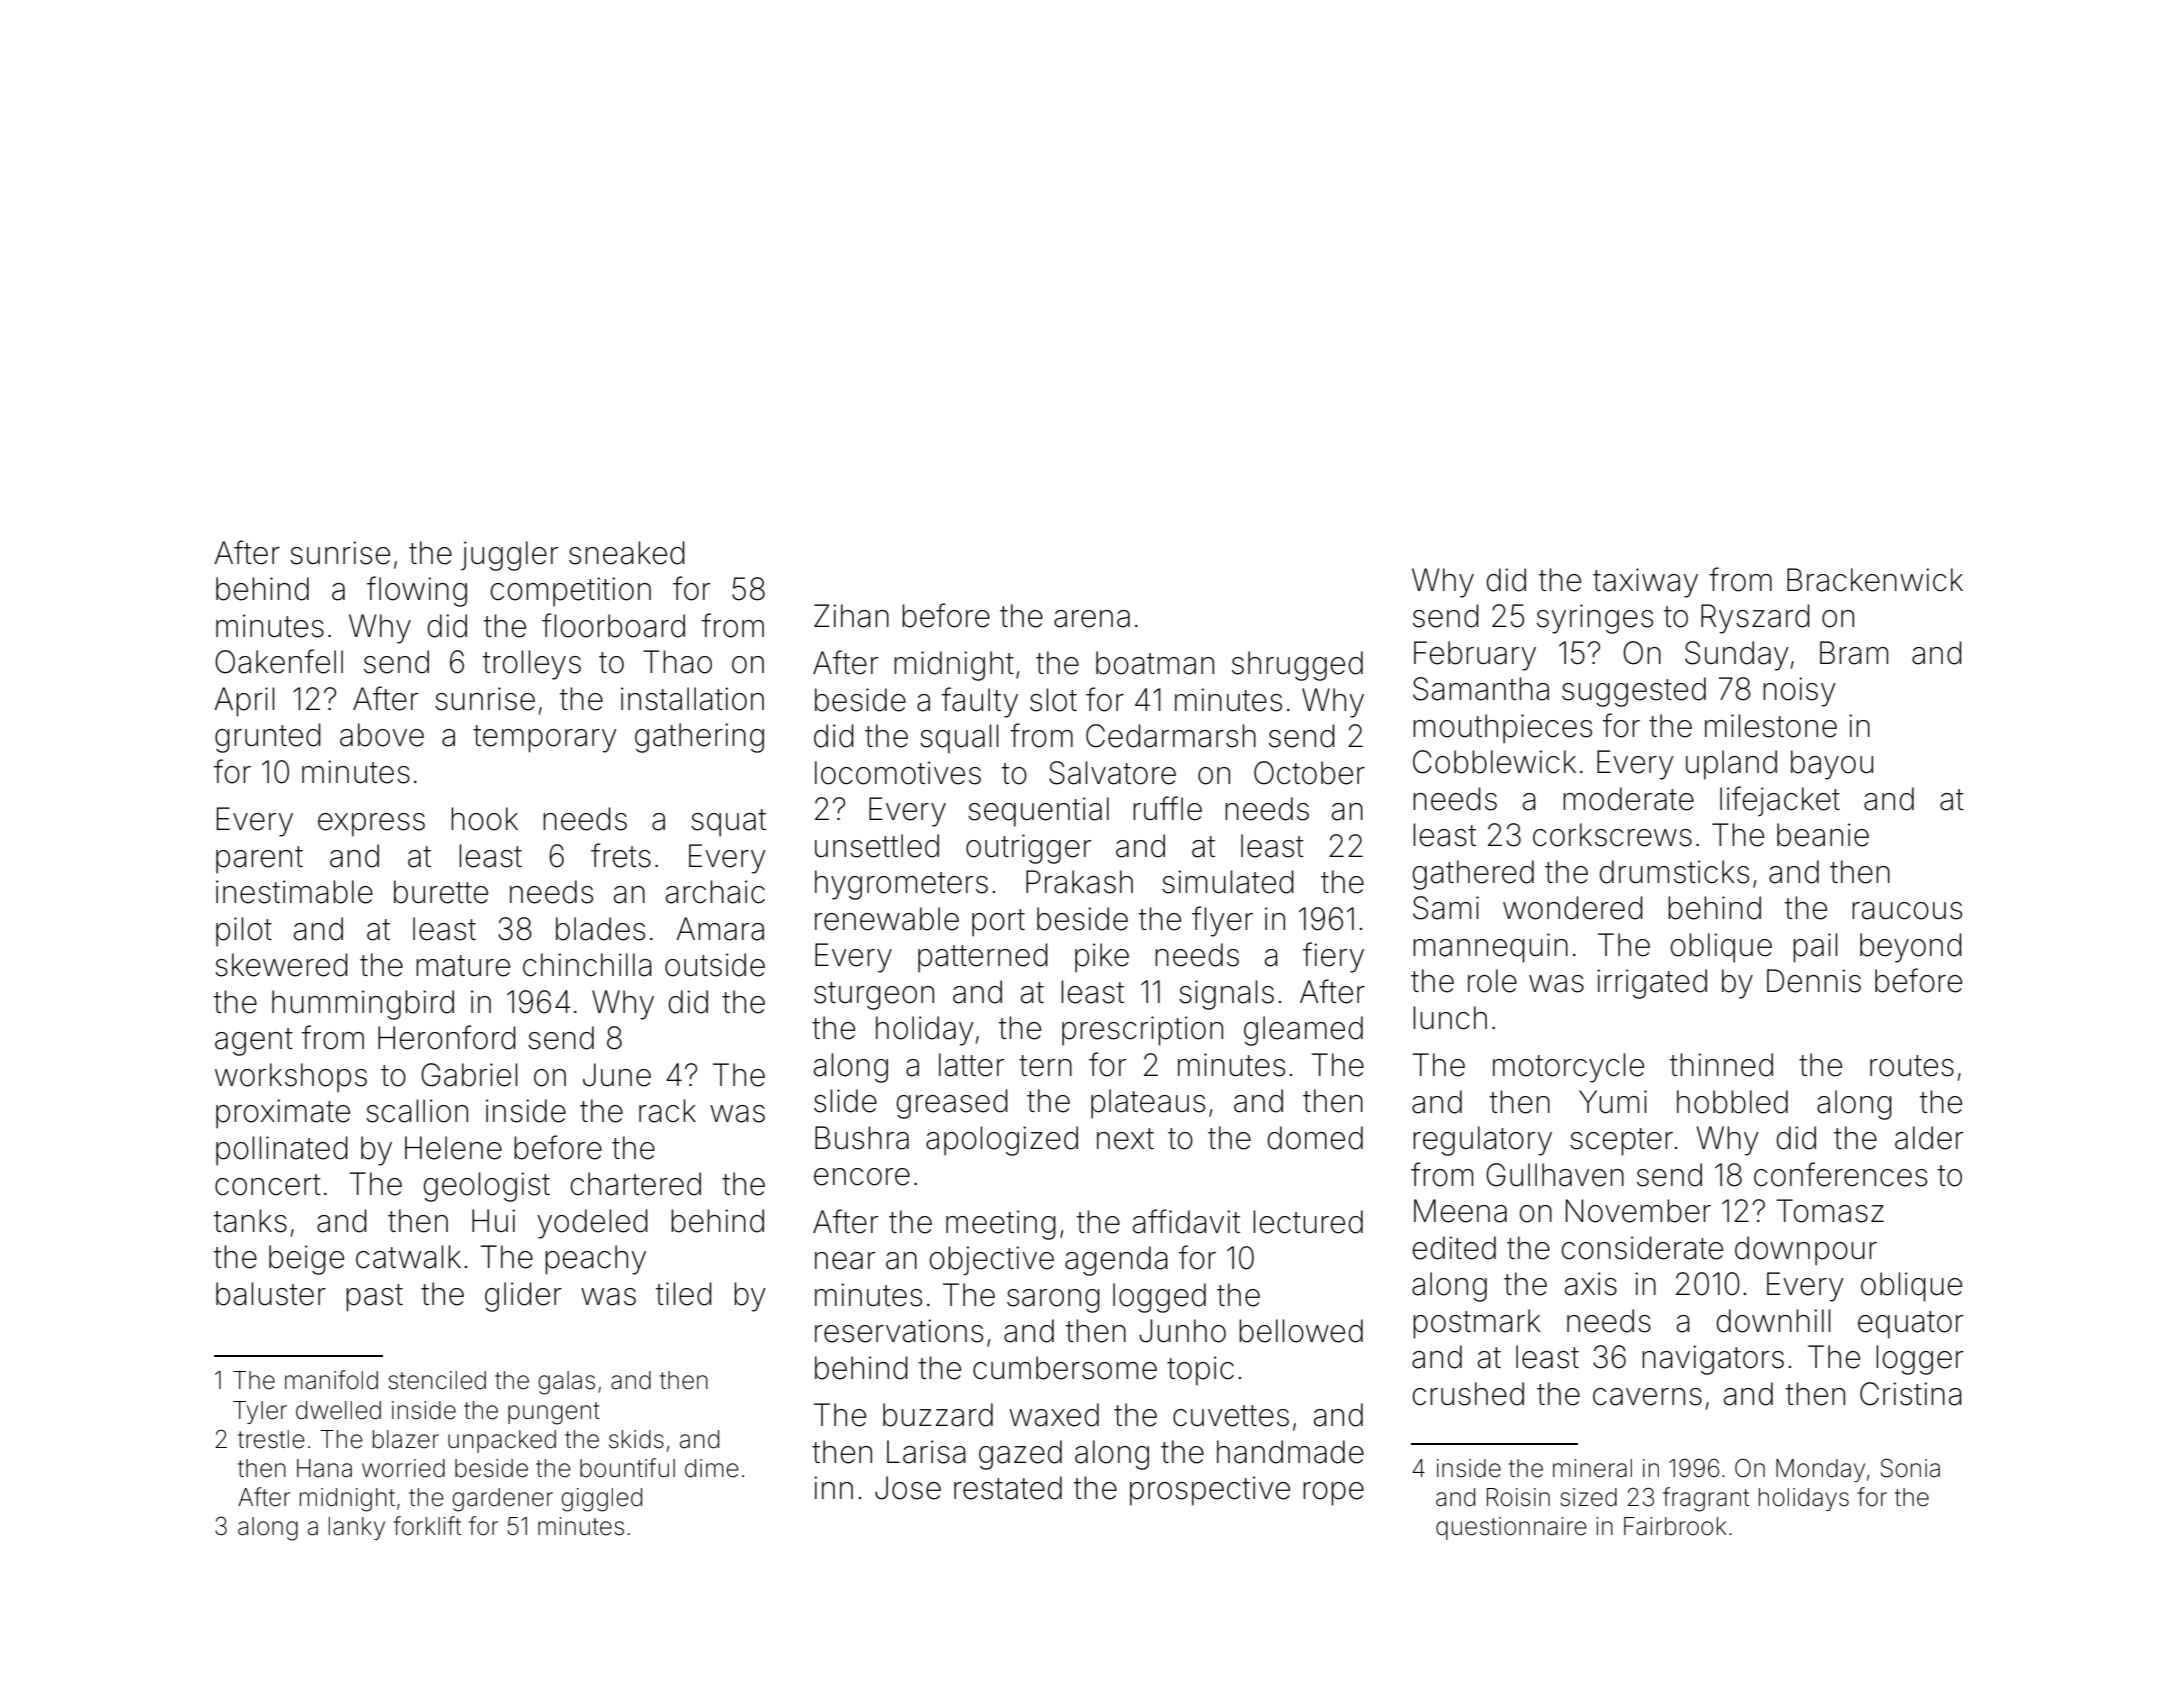  I want to click on manifold, so click(331, 1380).
